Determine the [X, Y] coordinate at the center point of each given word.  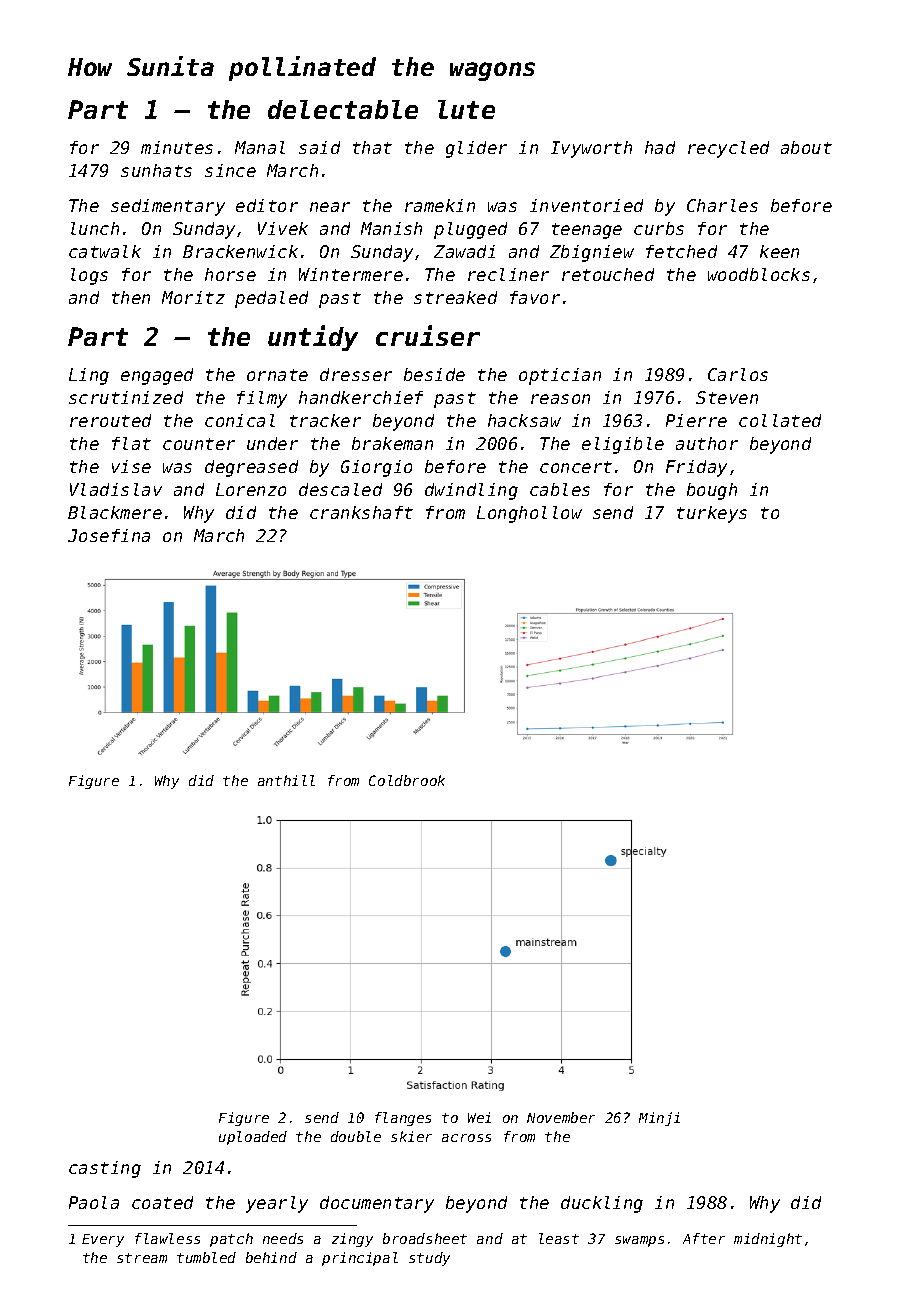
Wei [479, 1117]
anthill [286, 780]
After [704, 1238]
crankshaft [361, 512]
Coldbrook [407, 780]
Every [103, 1240]
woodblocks [759, 274]
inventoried [586, 205]
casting [105, 1169]
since [230, 170]
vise [131, 466]
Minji [659, 1119]
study [429, 1259]
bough [712, 491]
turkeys [712, 514]
